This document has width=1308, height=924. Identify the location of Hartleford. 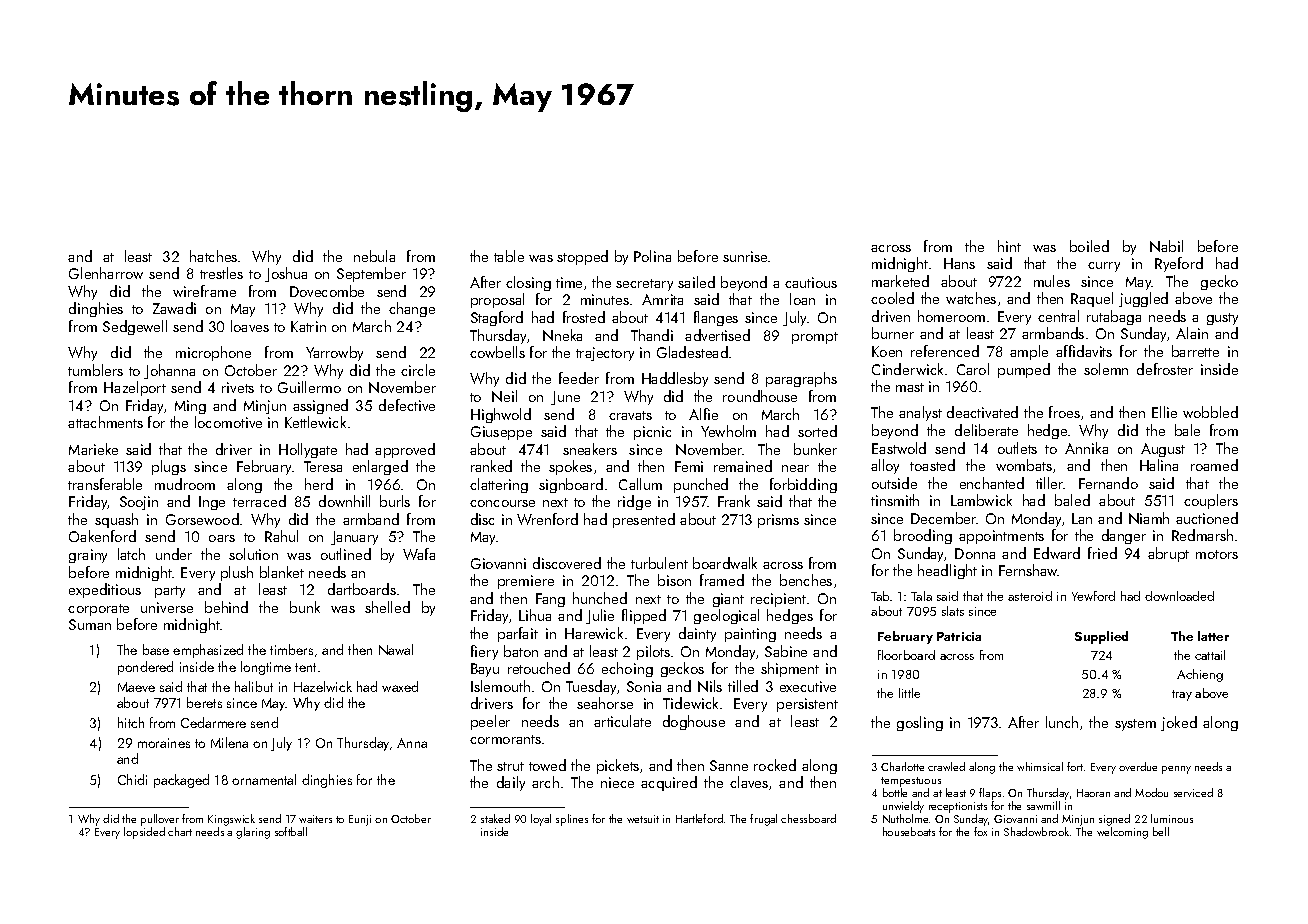
(699, 818).
